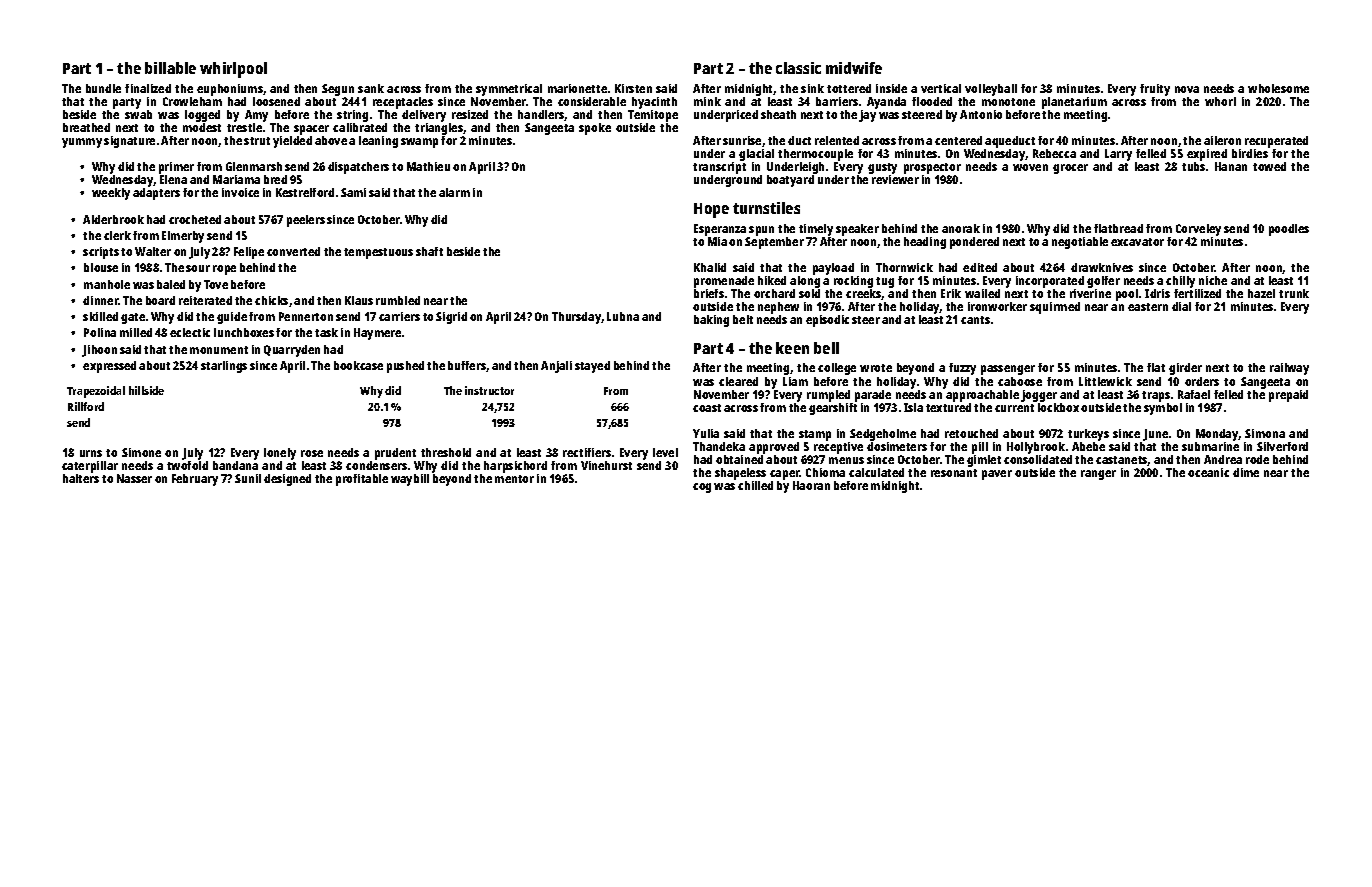  Describe the element at coordinates (338, 90) in the screenshot. I see `Segun` at that location.
